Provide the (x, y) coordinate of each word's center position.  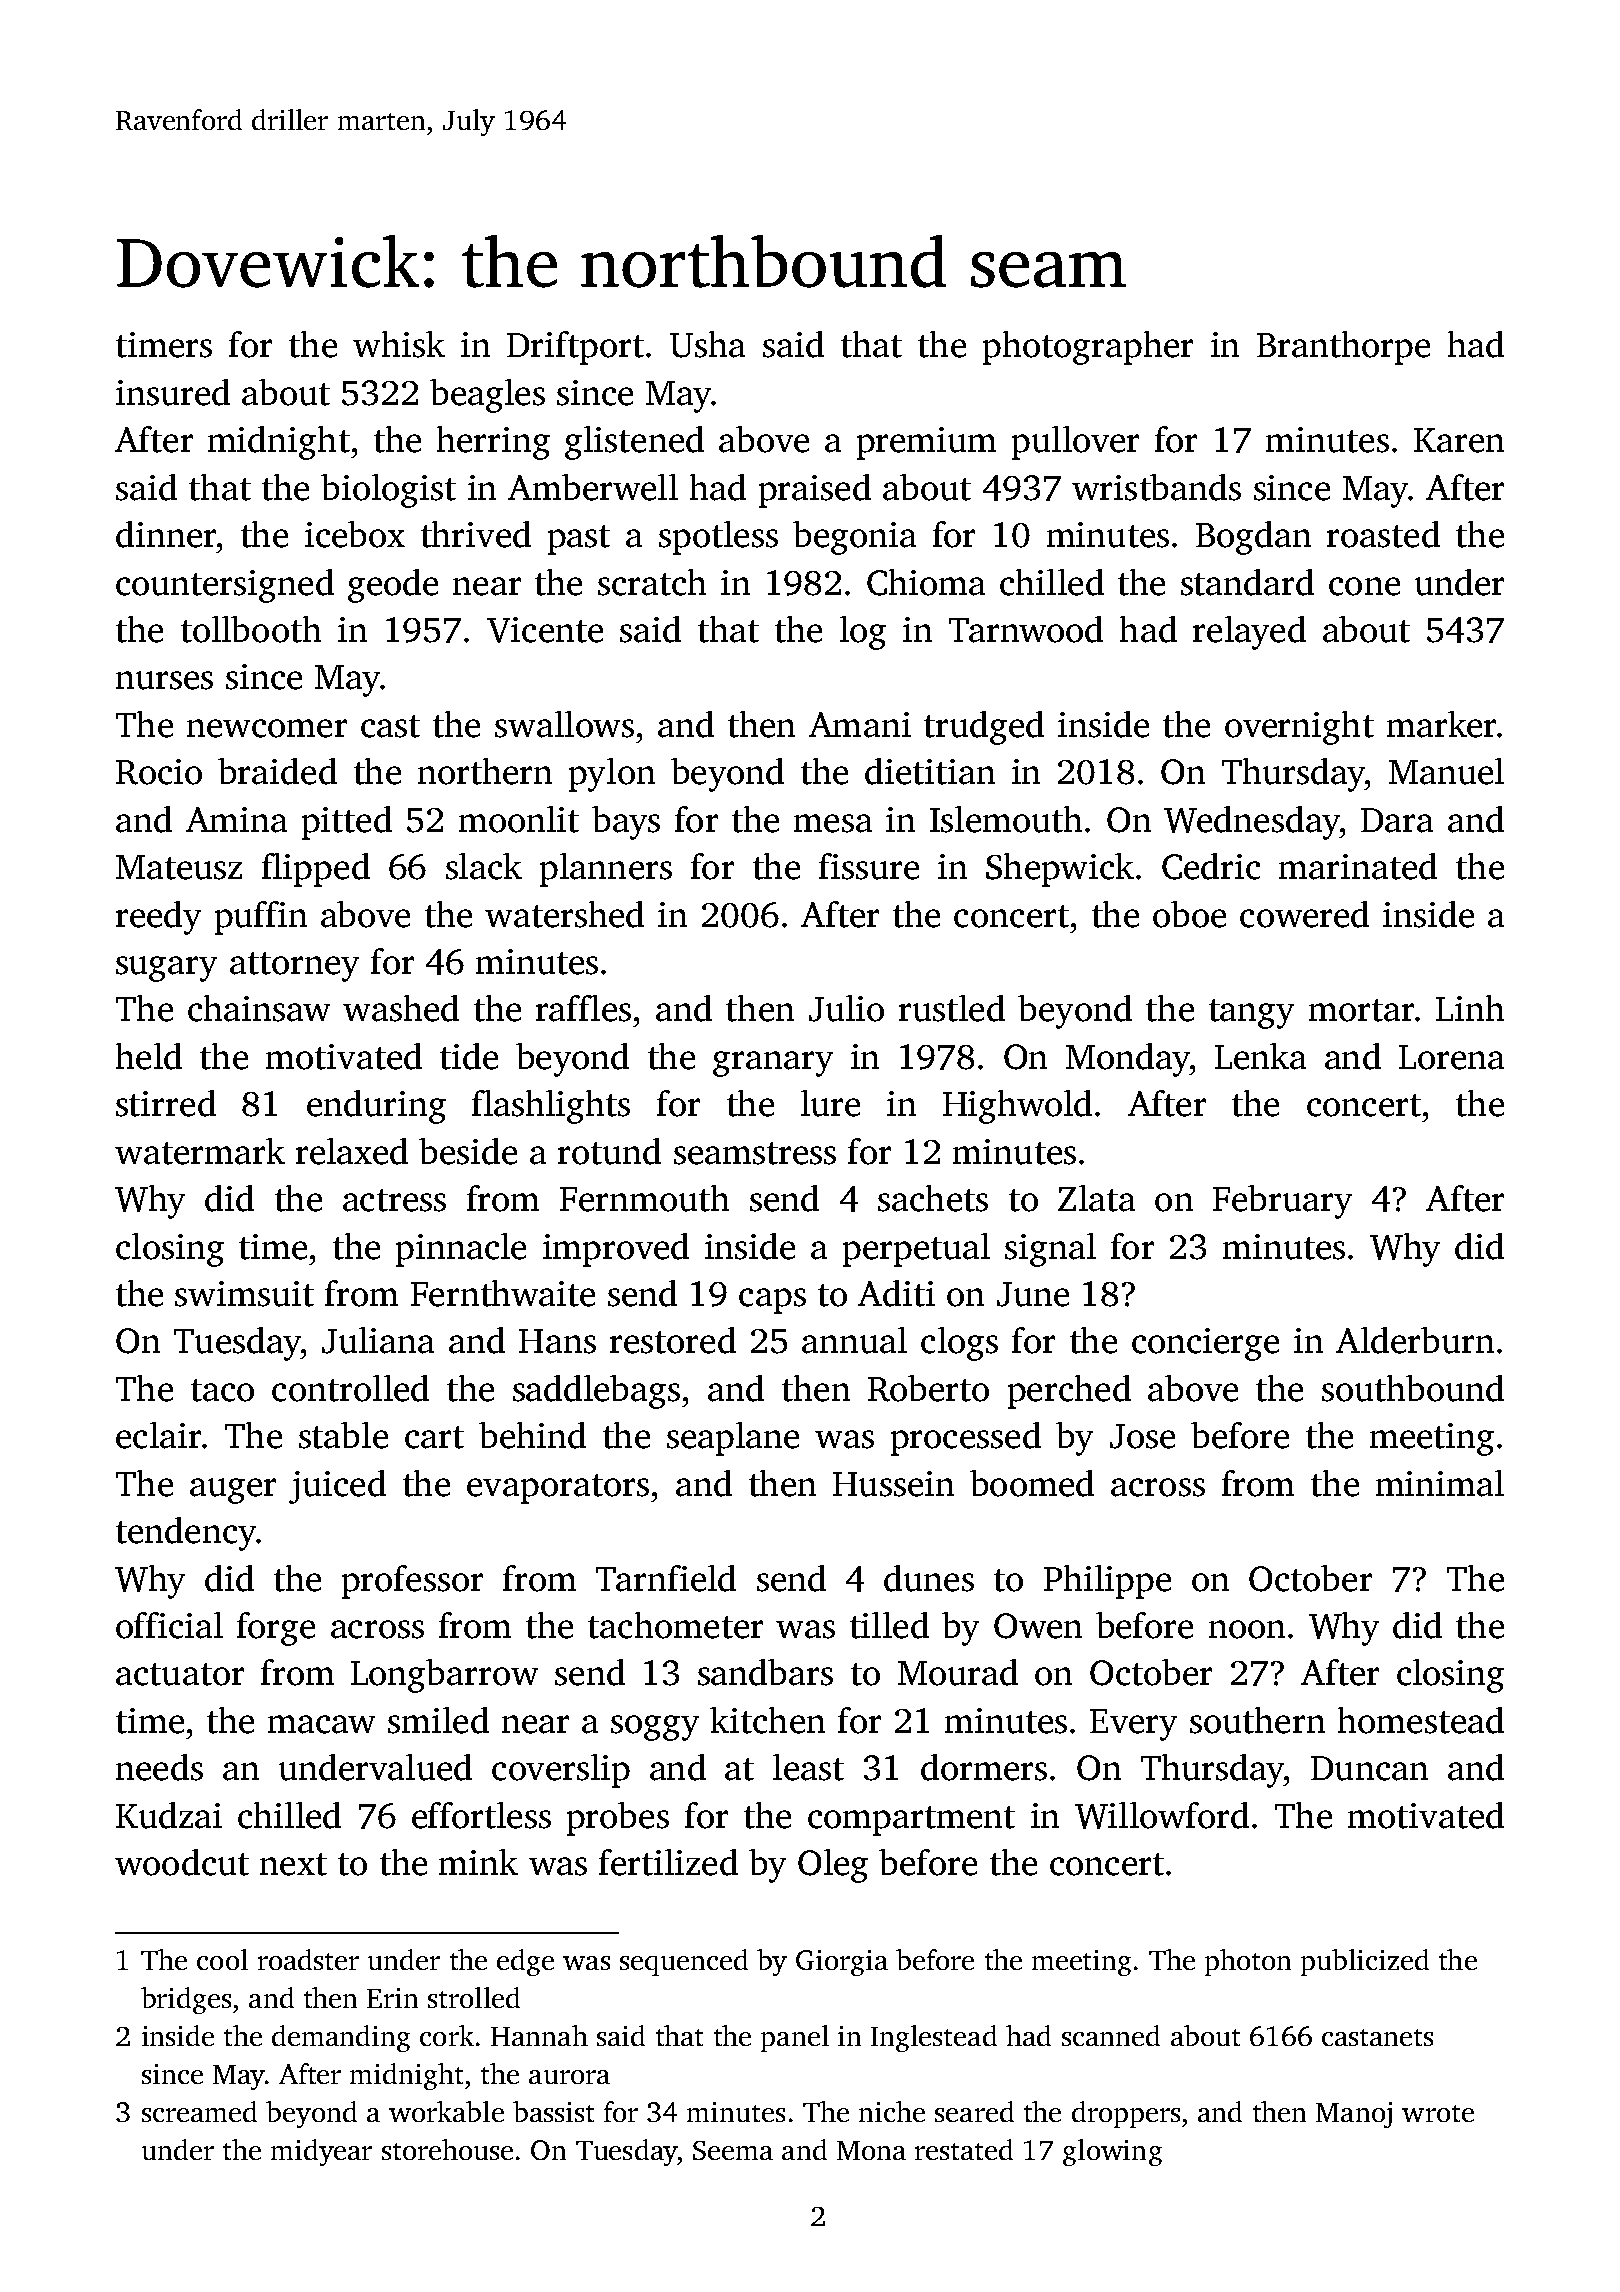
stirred (166, 1103)
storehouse (447, 2149)
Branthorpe (1343, 348)
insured (173, 392)
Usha (707, 344)
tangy (1251, 1014)
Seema (733, 2150)
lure (830, 1103)
